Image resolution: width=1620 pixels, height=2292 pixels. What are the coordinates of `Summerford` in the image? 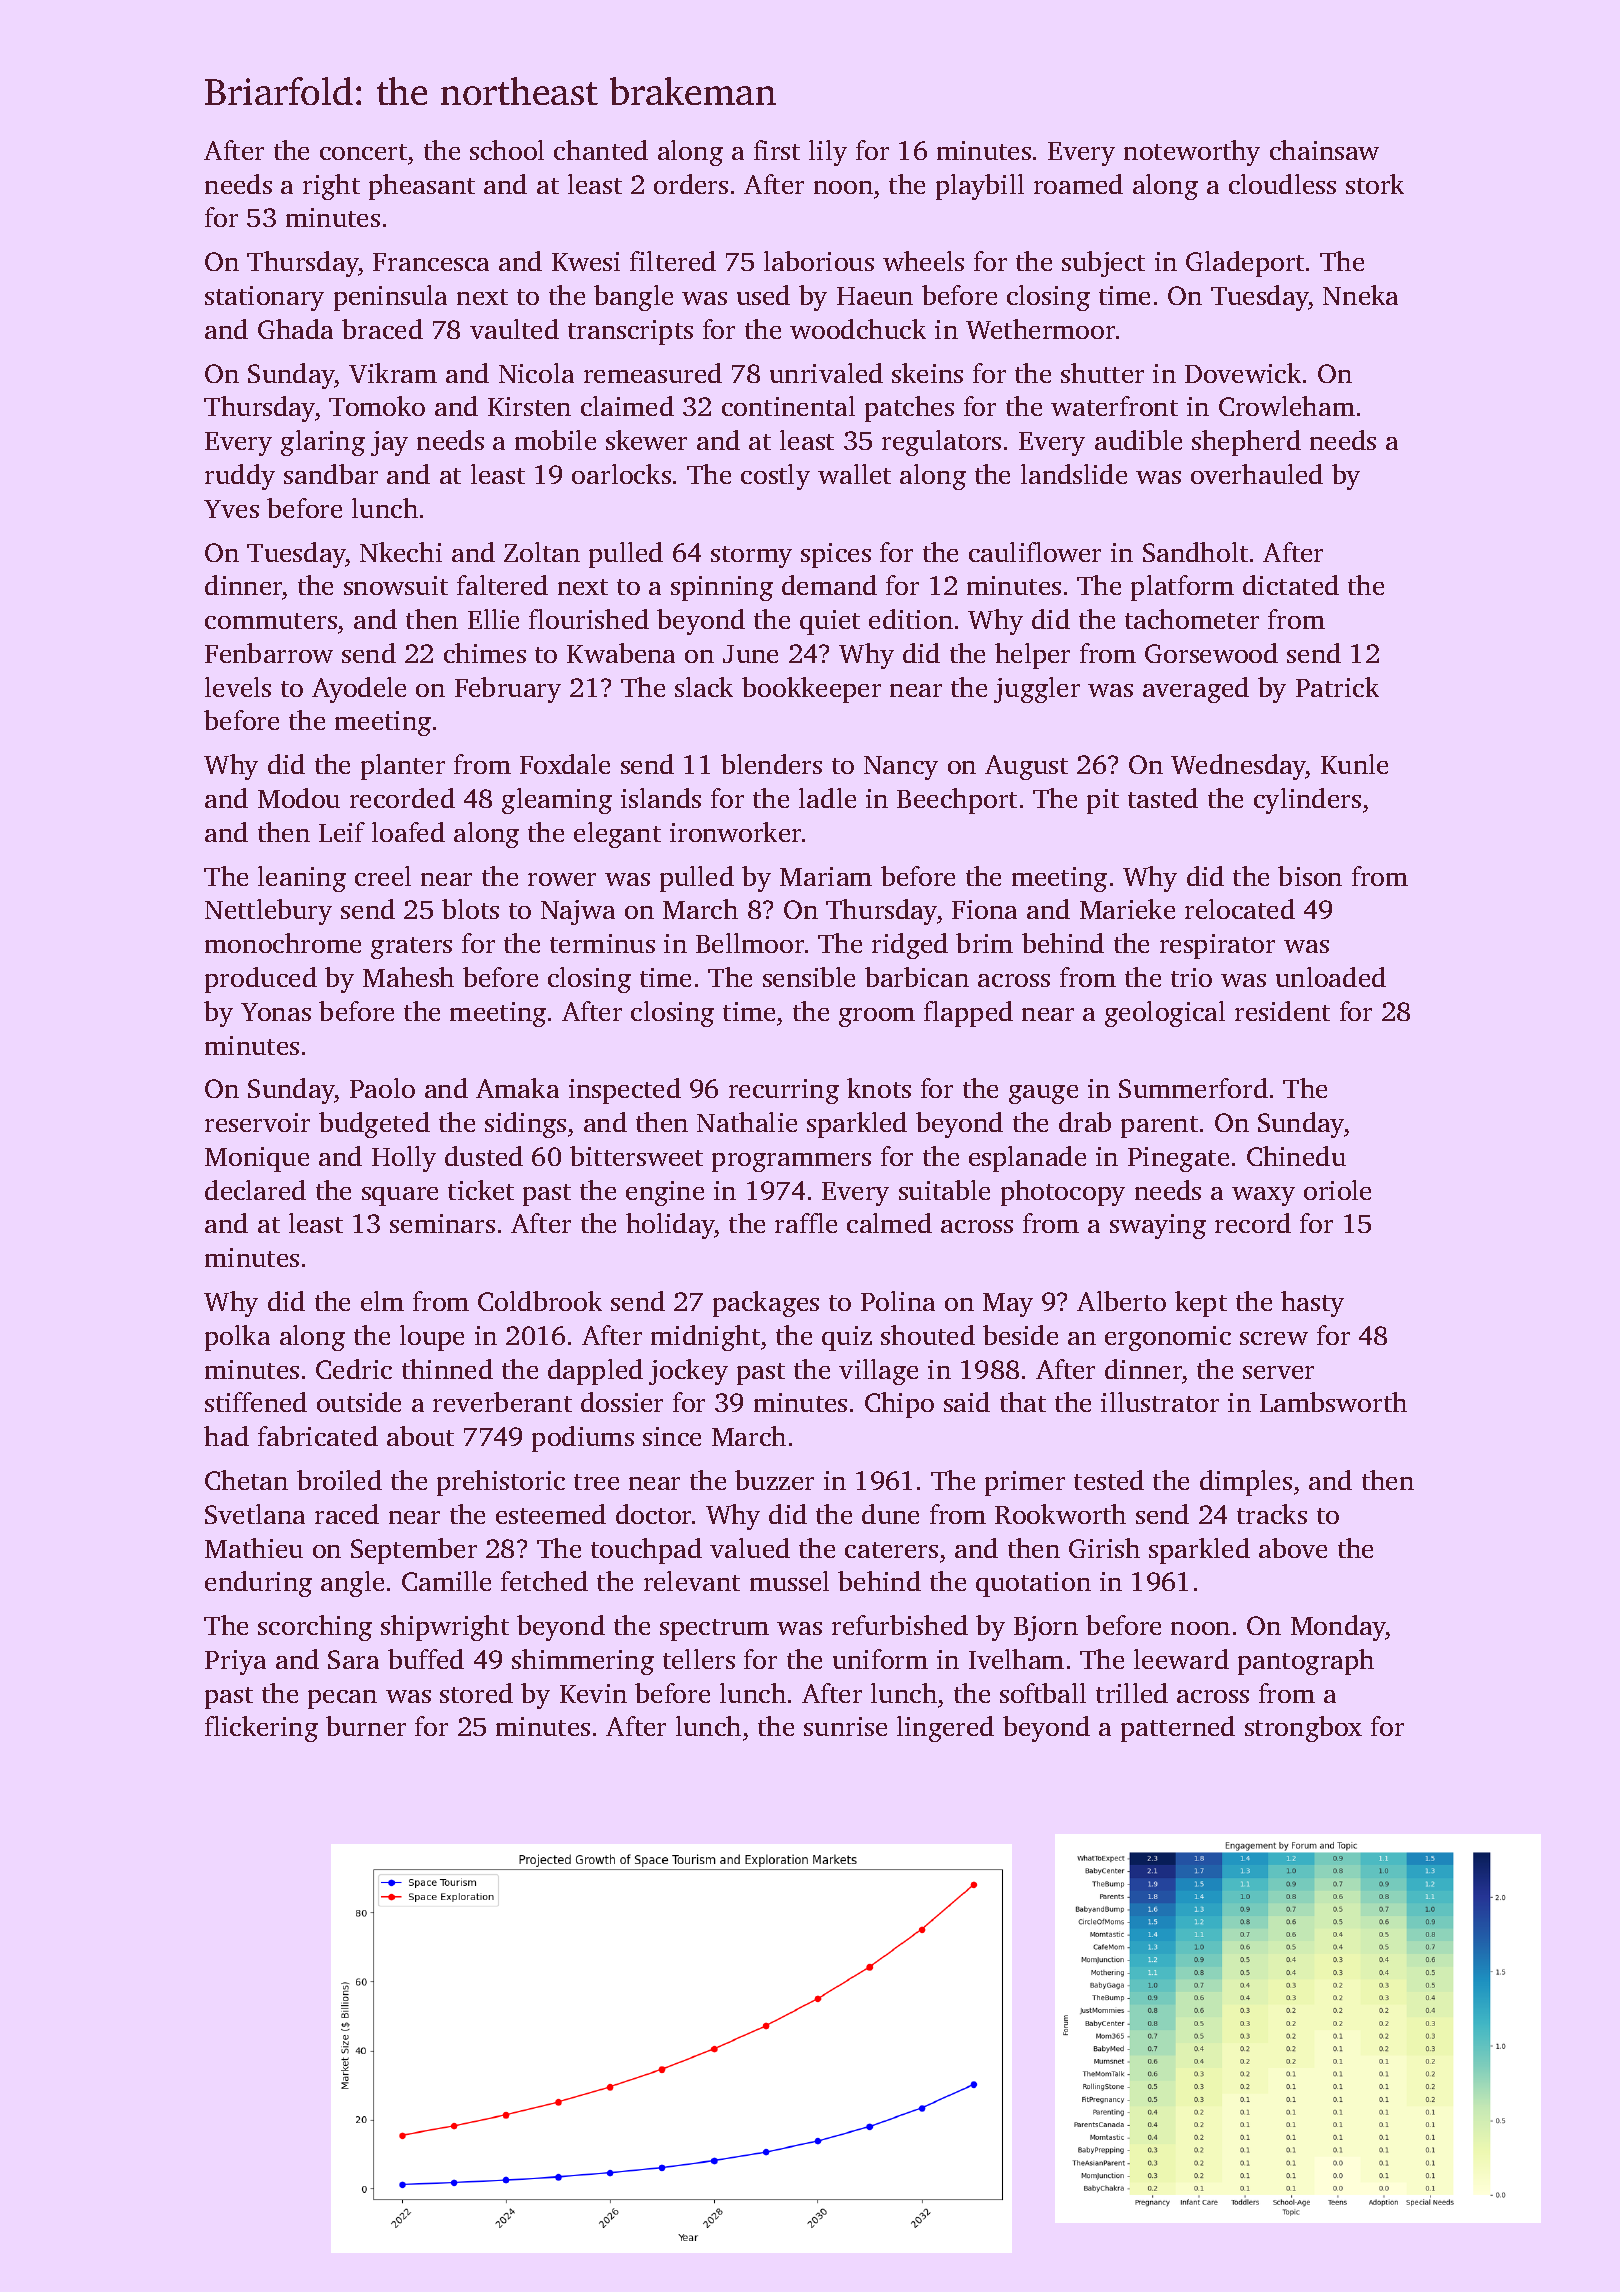 It's located at (1193, 1088).
